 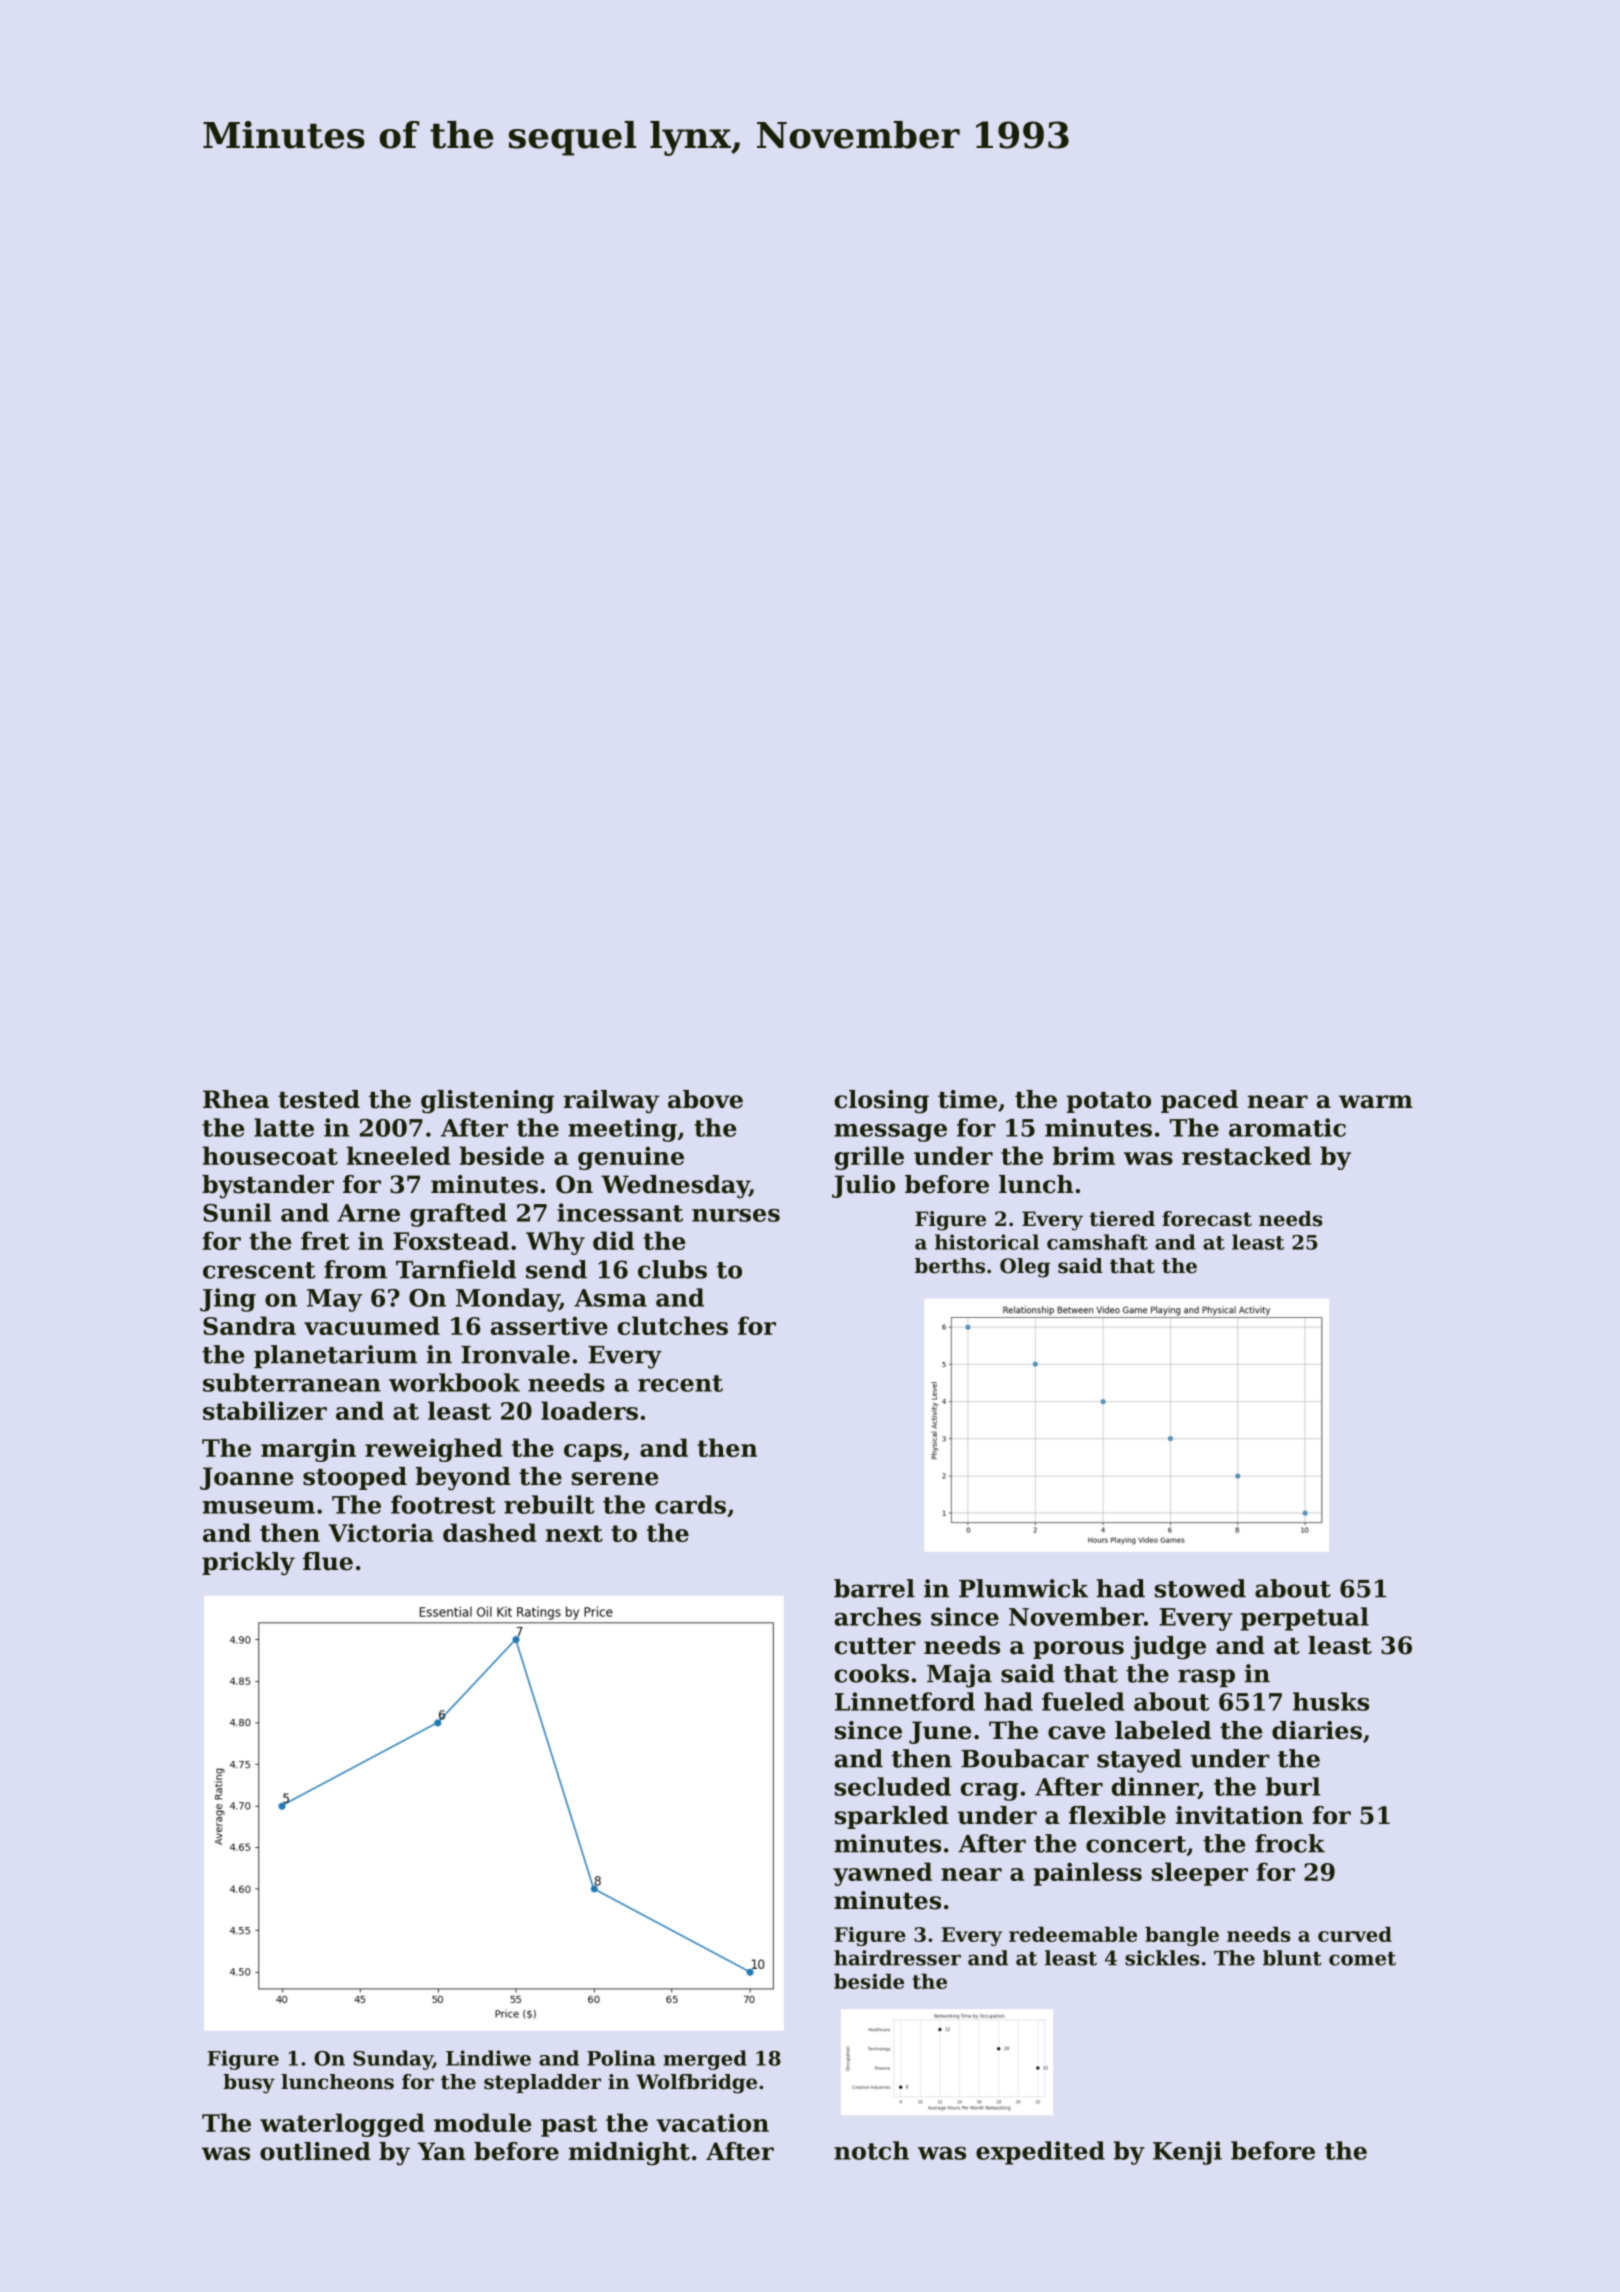 I want to click on warm, so click(x=1376, y=1102).
